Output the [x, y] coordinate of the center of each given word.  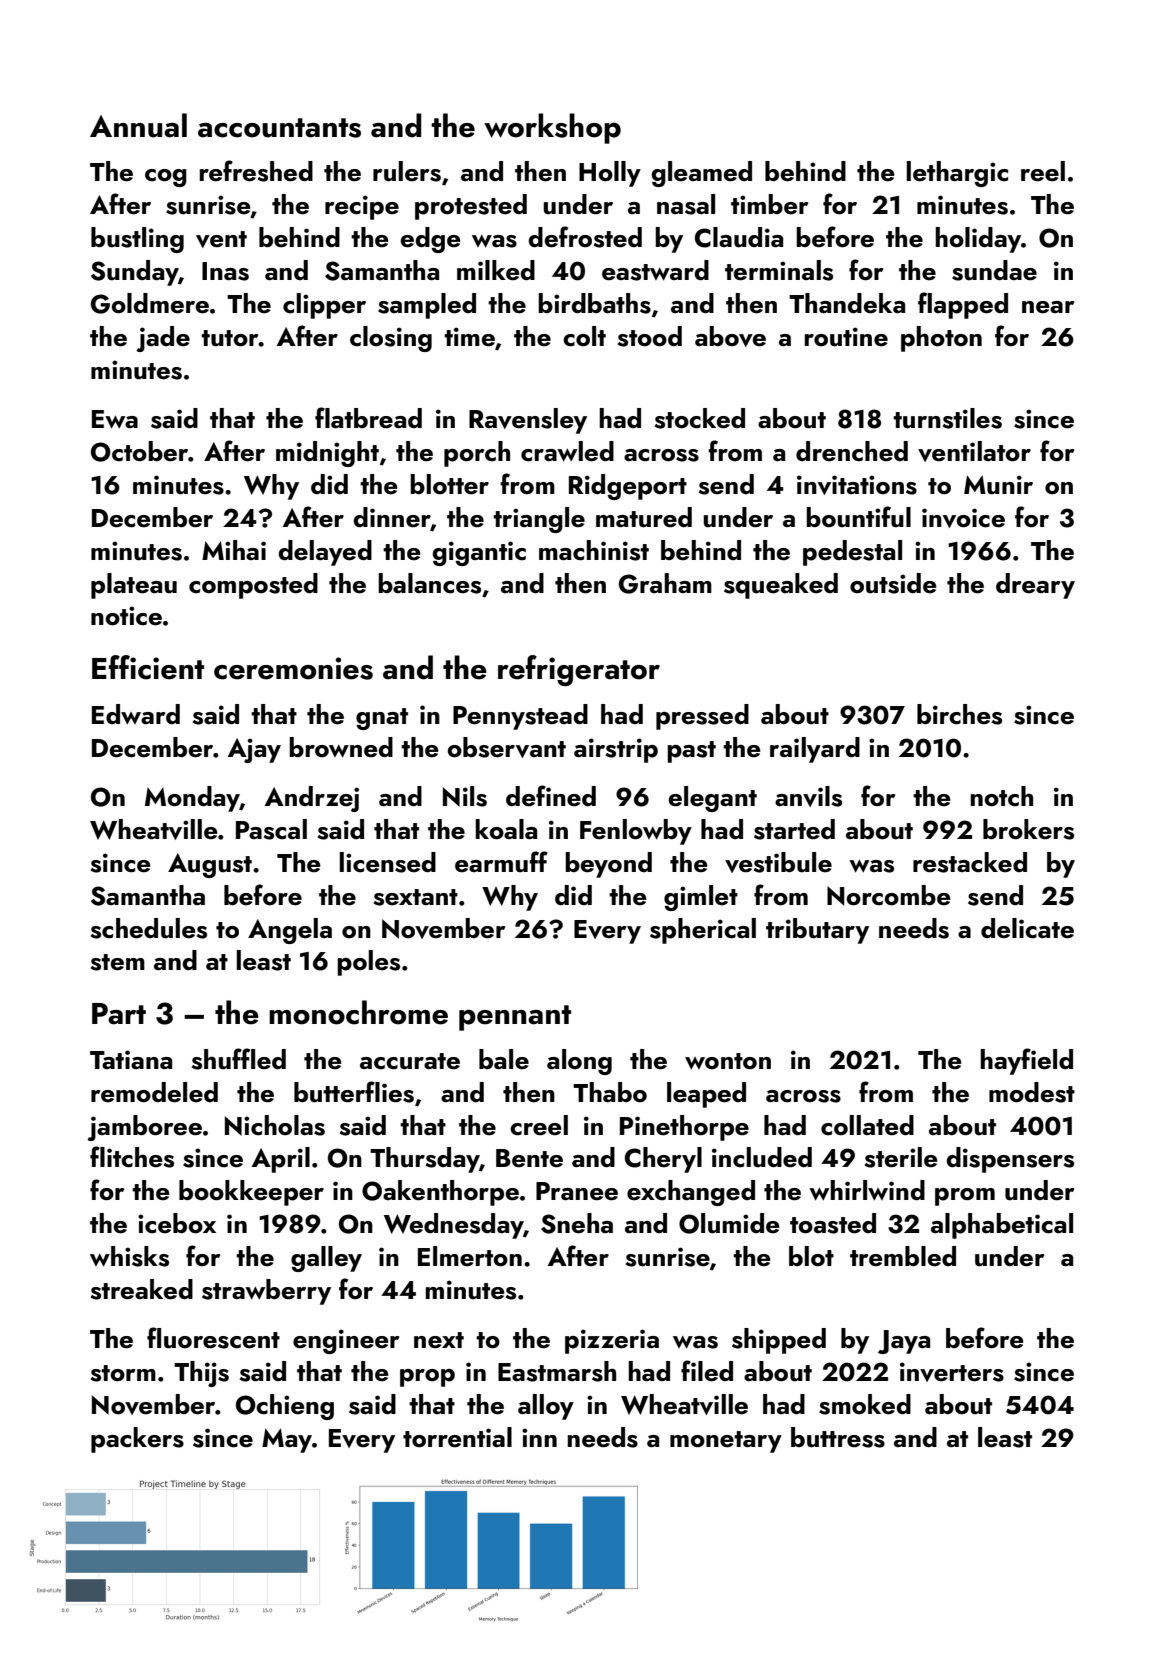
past [691, 752]
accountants [279, 128]
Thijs [201, 1374]
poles [368, 963]
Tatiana [131, 1059]
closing [391, 339]
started [794, 829]
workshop [552, 128]
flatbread [368, 418]
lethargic [957, 174]
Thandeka [847, 303]
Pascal [271, 829]
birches [959, 714]
